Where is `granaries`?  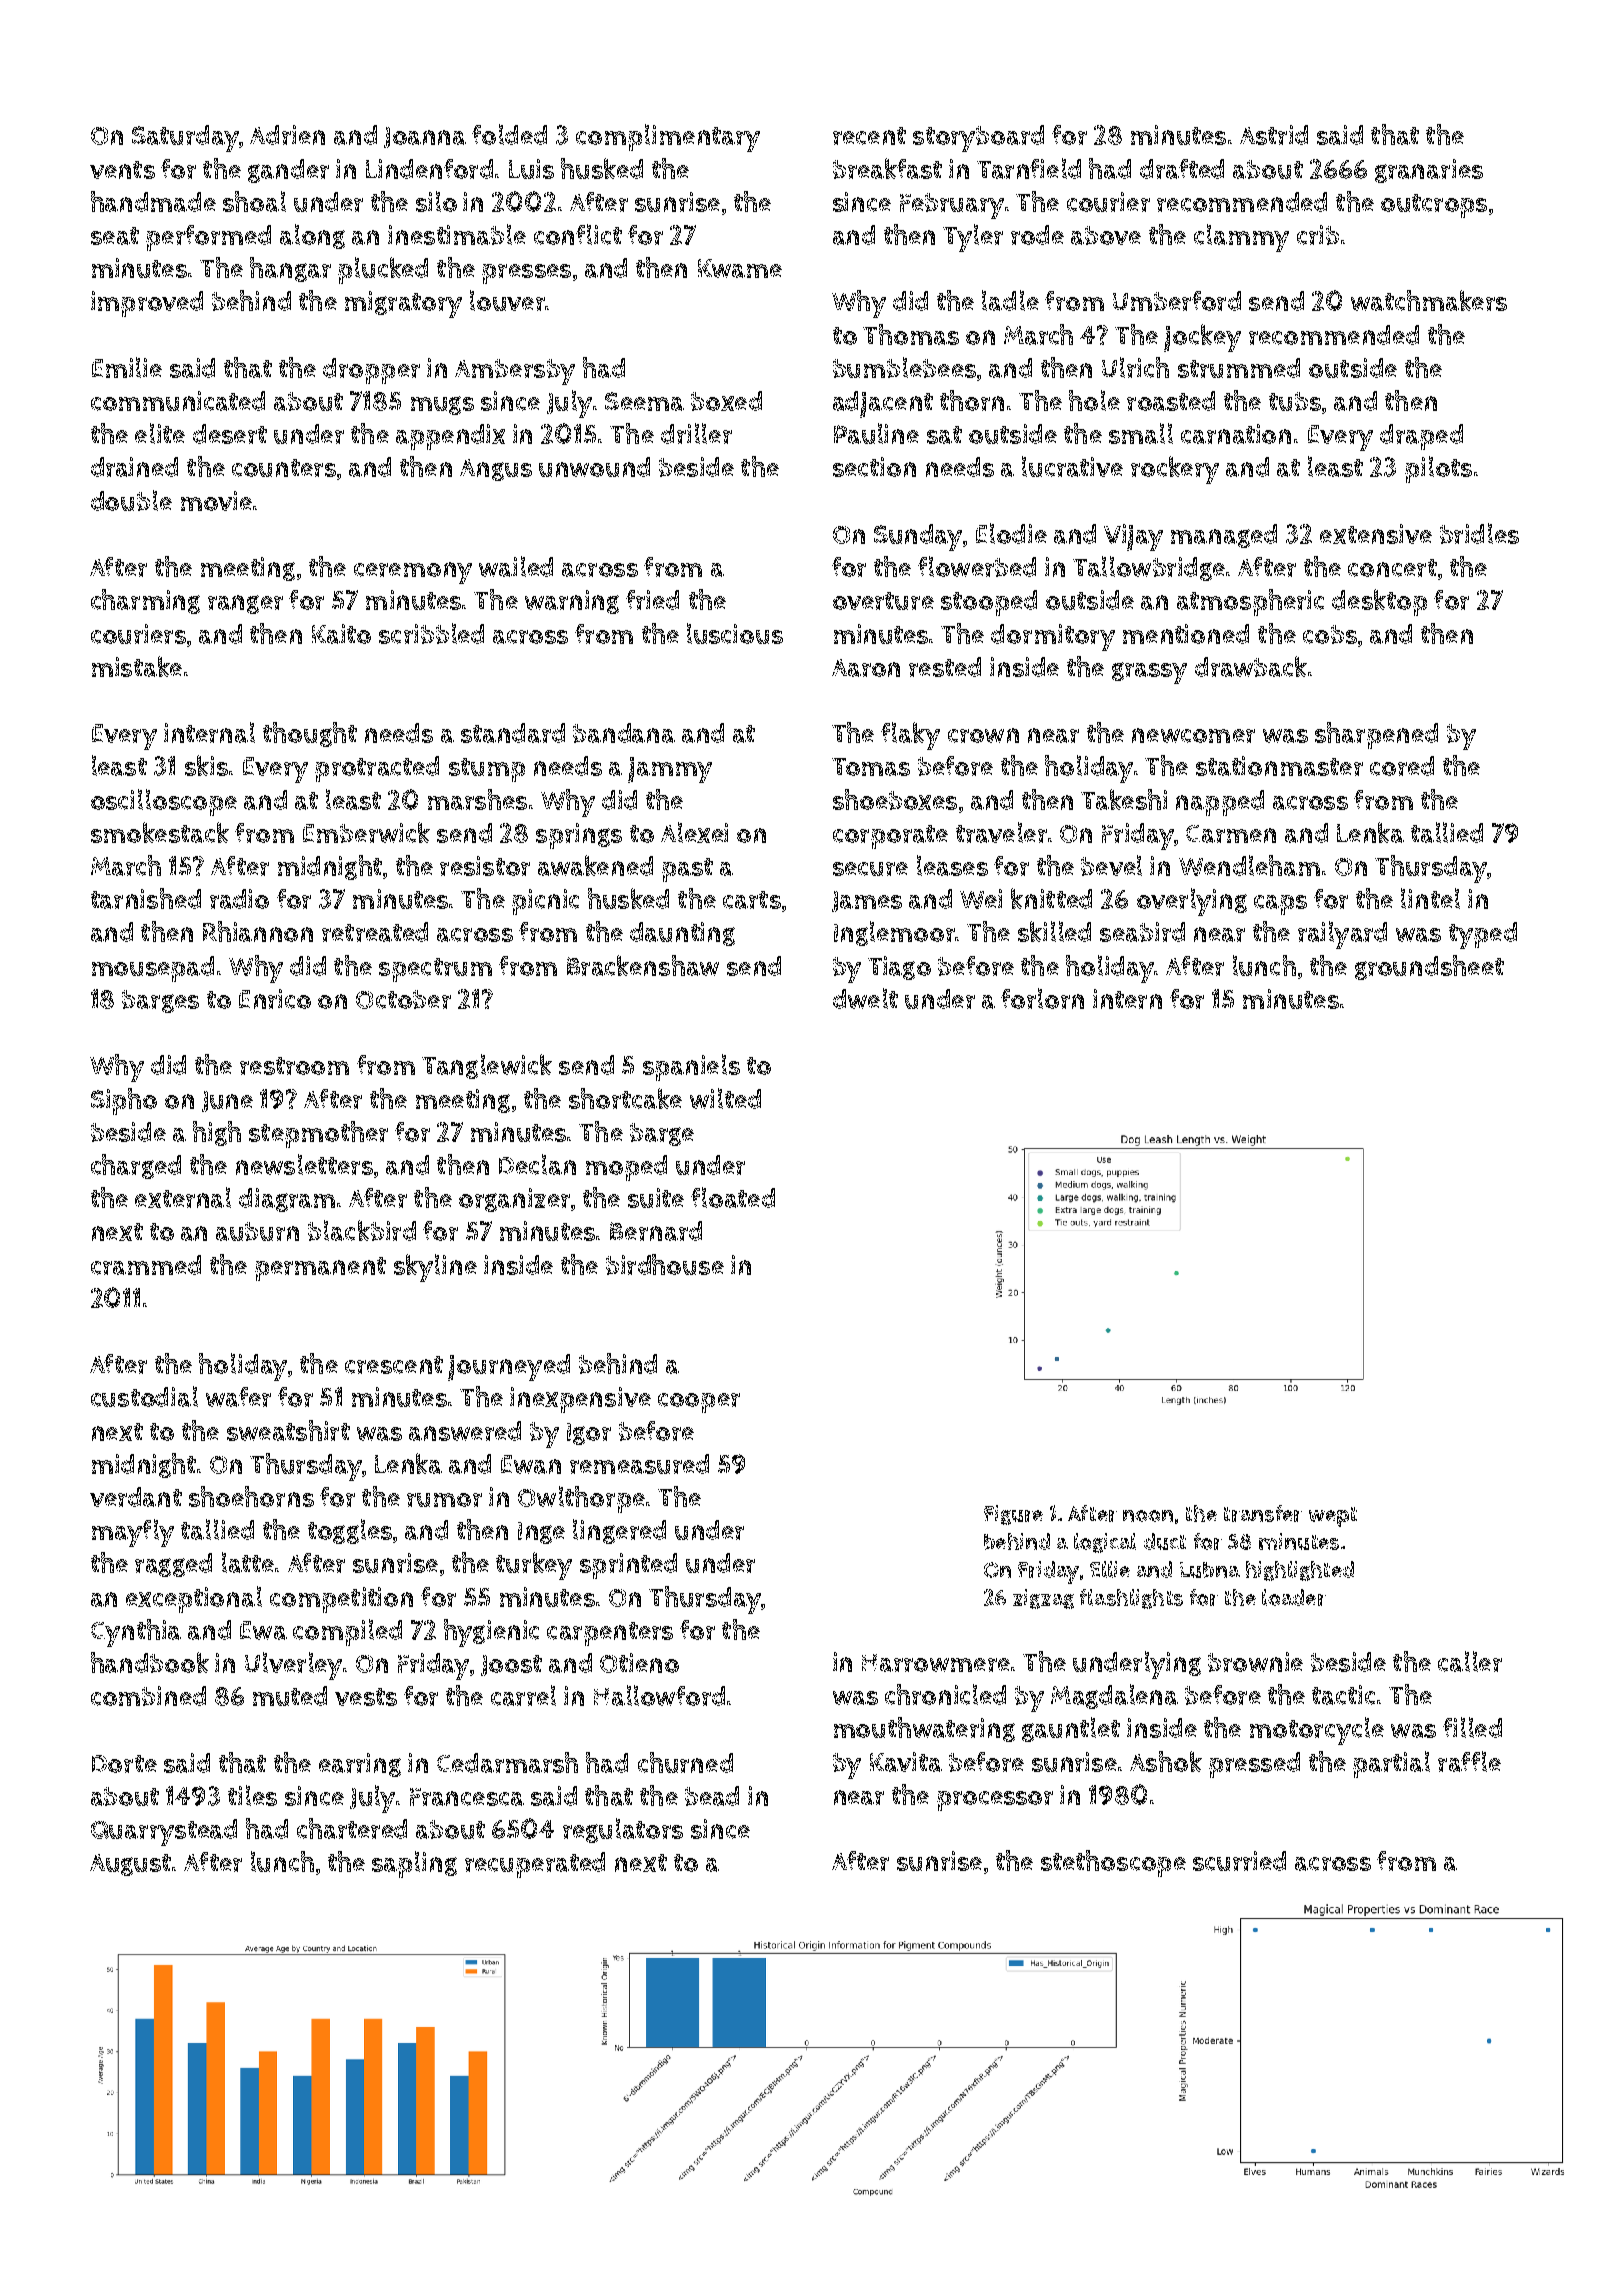
granaries is located at coordinates (1429, 171).
